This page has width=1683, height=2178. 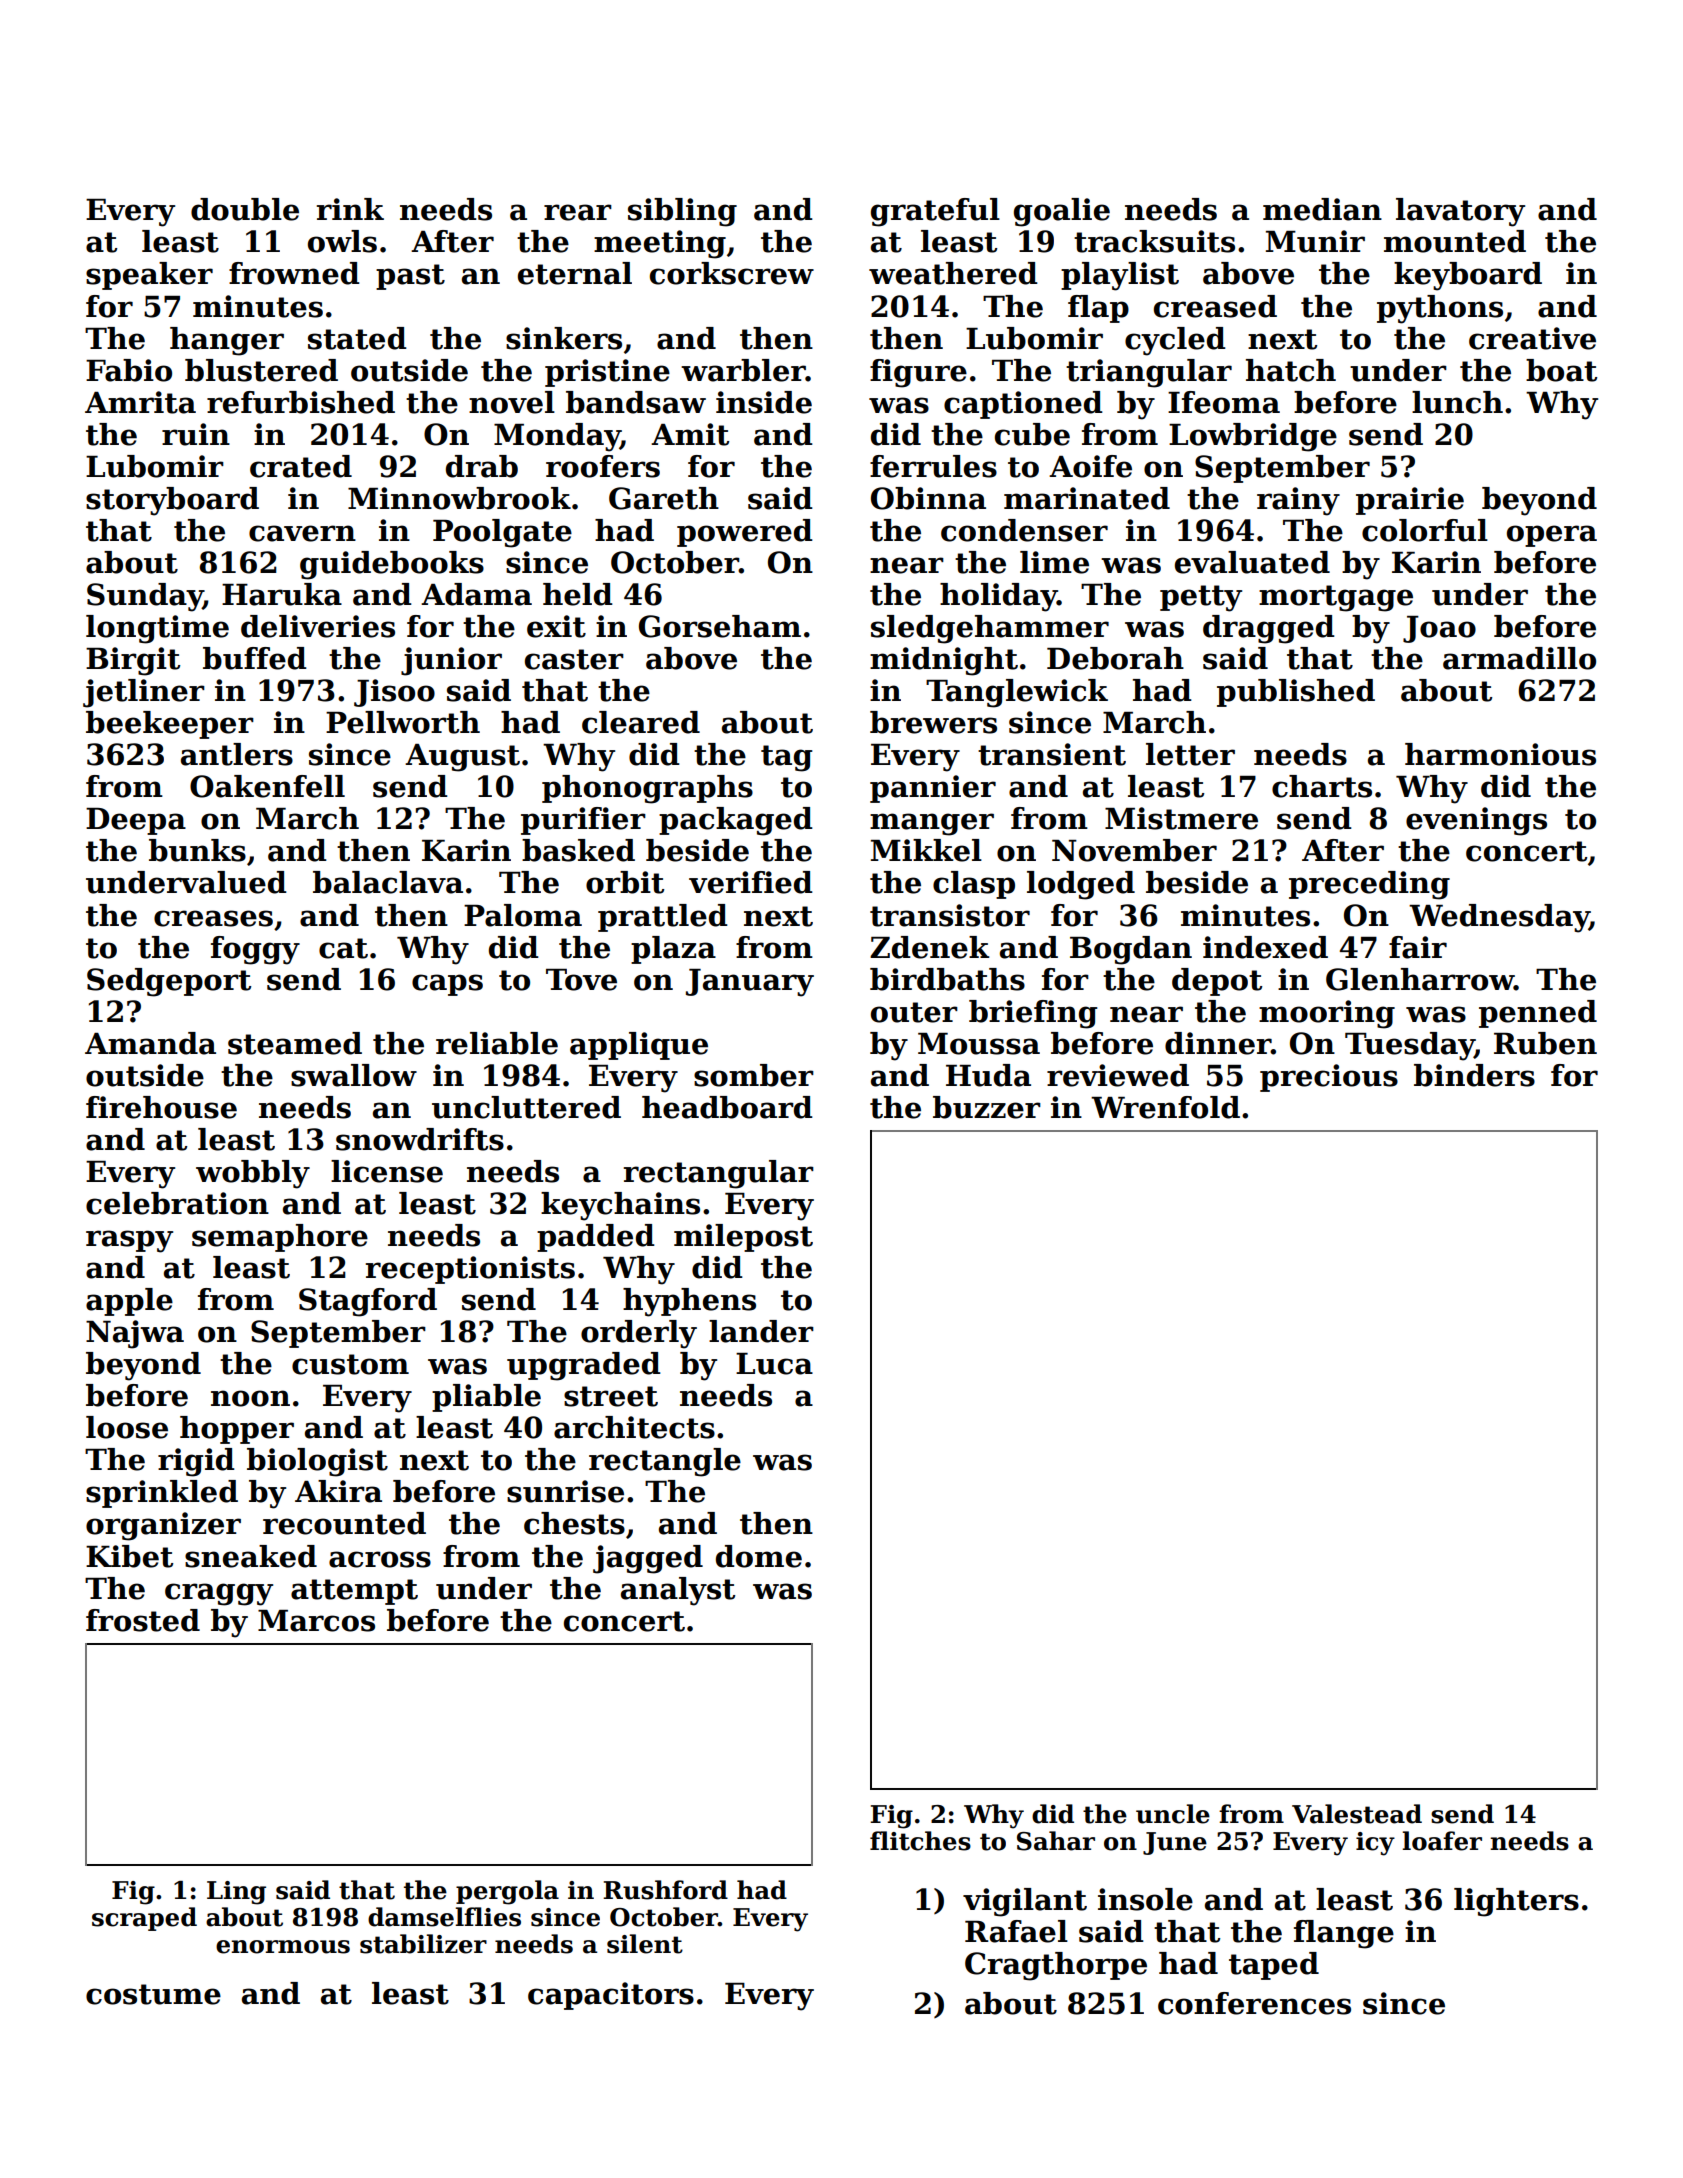 I want to click on rear, so click(x=578, y=212).
